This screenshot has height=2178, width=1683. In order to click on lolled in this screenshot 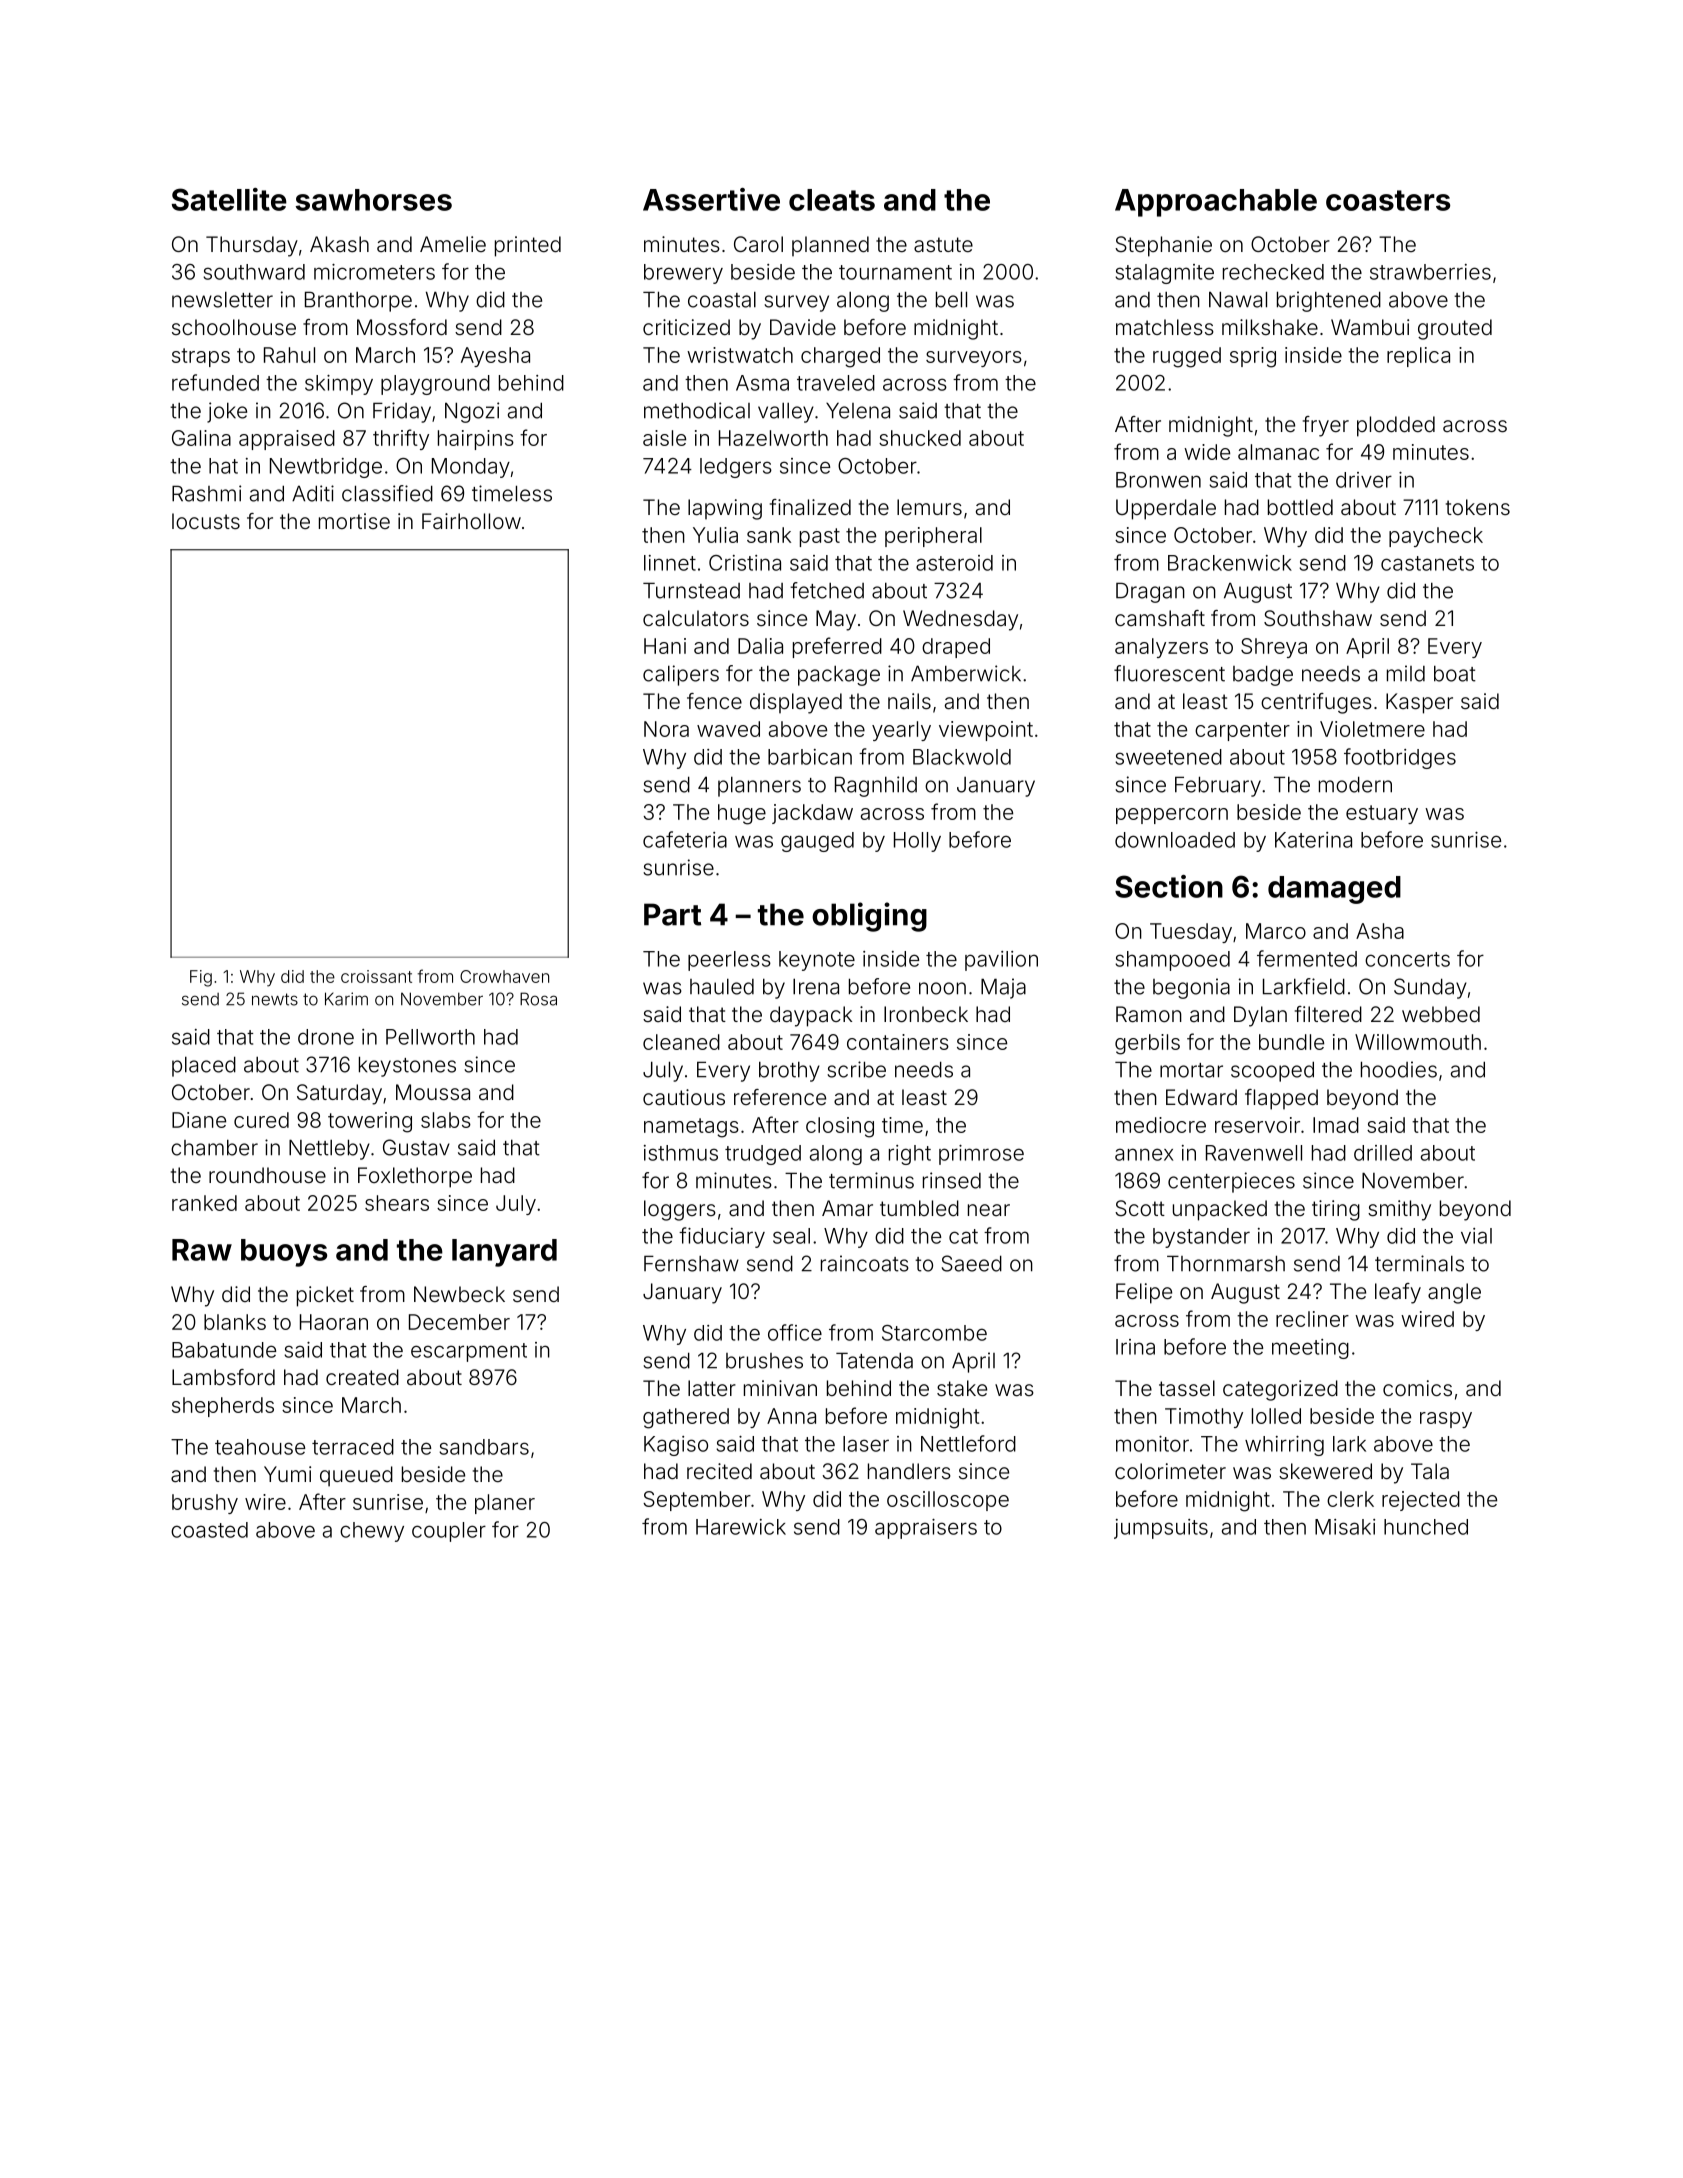, I will do `click(1276, 1416)`.
